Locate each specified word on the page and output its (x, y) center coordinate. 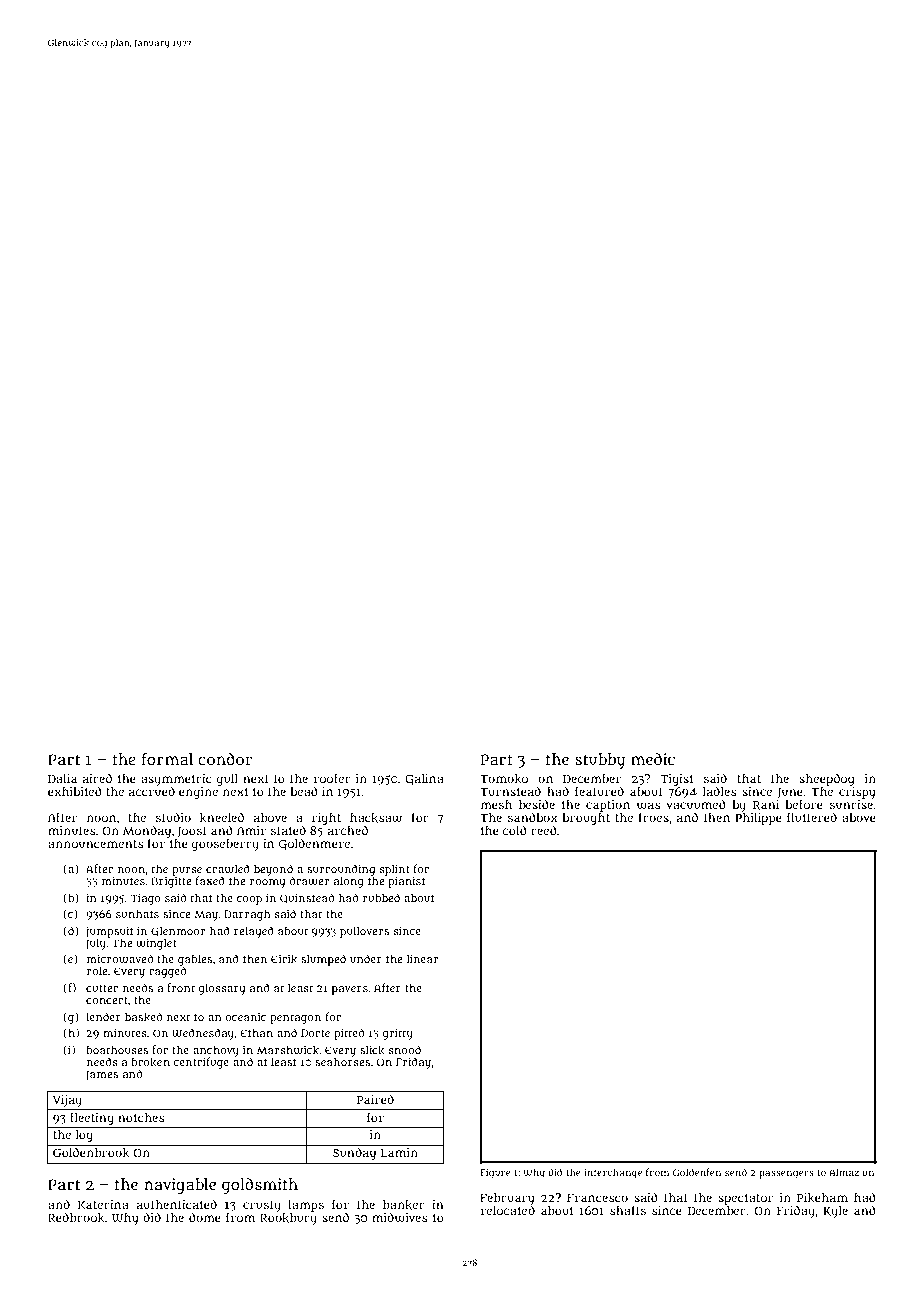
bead (304, 791)
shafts (628, 1210)
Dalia (62, 778)
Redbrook (76, 1218)
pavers (350, 990)
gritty (398, 1034)
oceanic (245, 1017)
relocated (508, 1210)
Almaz (844, 1172)
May (206, 916)
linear (422, 958)
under (366, 958)
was (649, 806)
